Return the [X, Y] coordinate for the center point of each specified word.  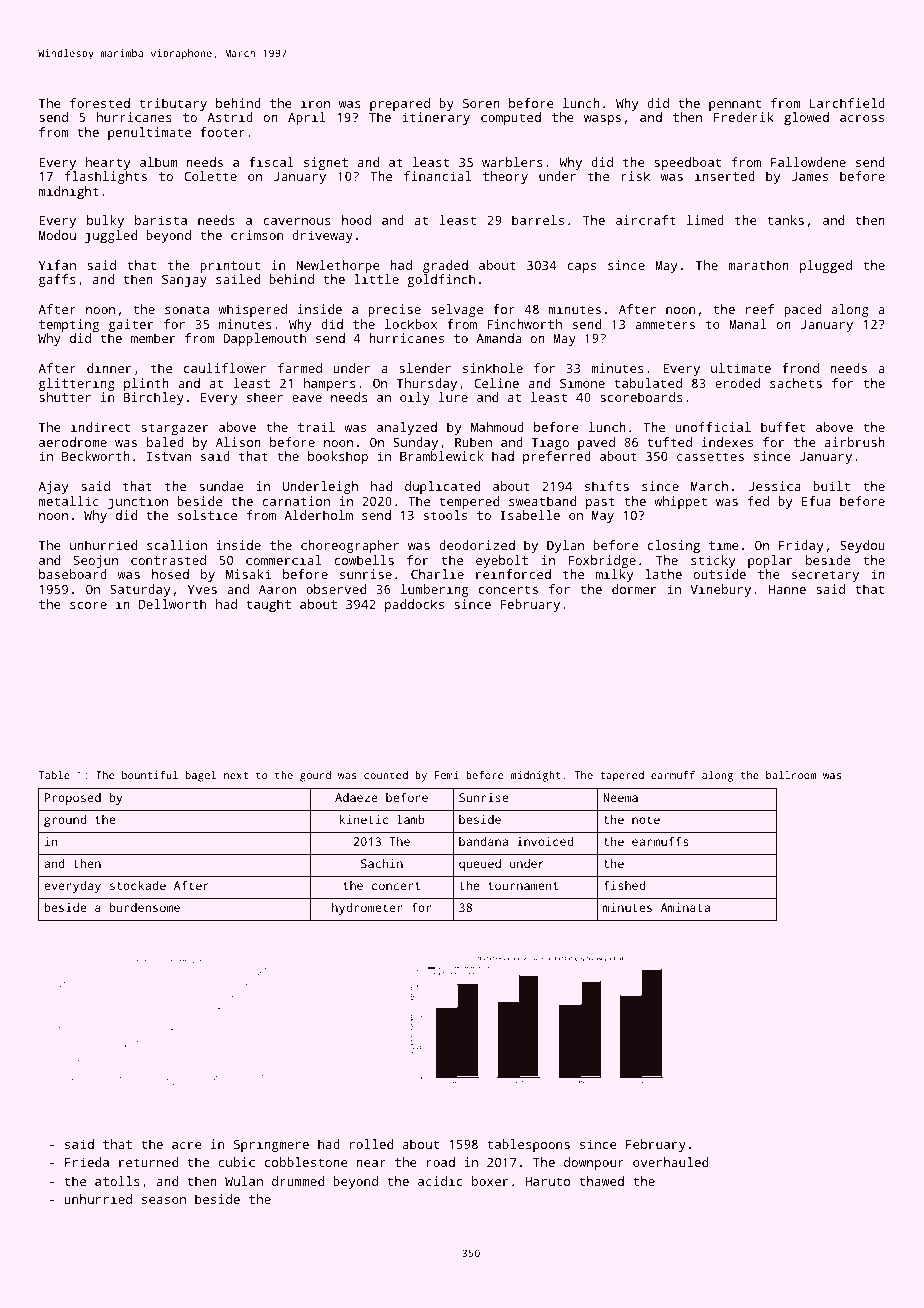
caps [581, 268]
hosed [170, 574]
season [164, 1200]
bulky [105, 221]
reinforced [513, 574]
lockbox [411, 324]
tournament [523, 886]
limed [705, 220]
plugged [826, 266]
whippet [680, 502]
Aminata [685, 907]
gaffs [57, 280]
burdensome [144, 907]
